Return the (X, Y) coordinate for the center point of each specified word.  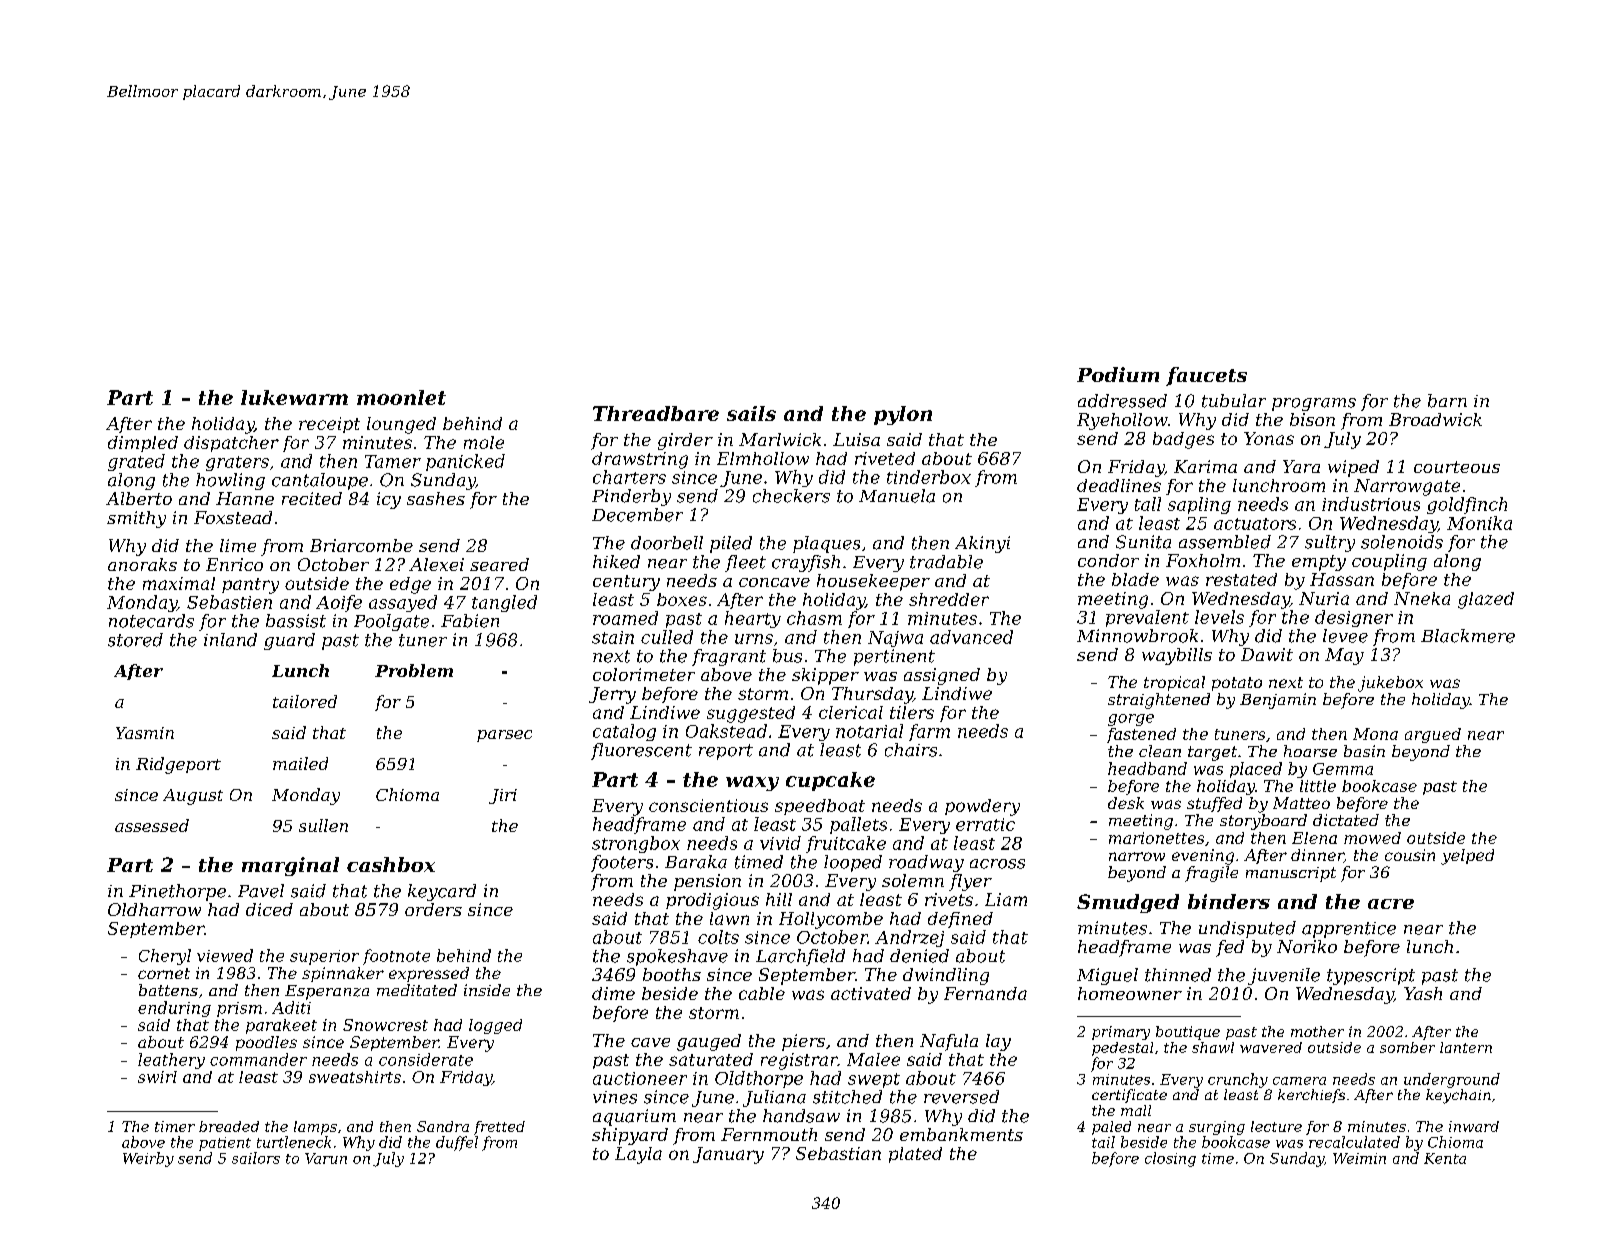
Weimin (1359, 1158)
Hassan (1342, 579)
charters (629, 477)
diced (269, 909)
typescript (1371, 976)
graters (237, 463)
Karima (1205, 466)
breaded (229, 1126)
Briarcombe (361, 545)
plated (915, 1155)
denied (919, 956)
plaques (826, 544)
